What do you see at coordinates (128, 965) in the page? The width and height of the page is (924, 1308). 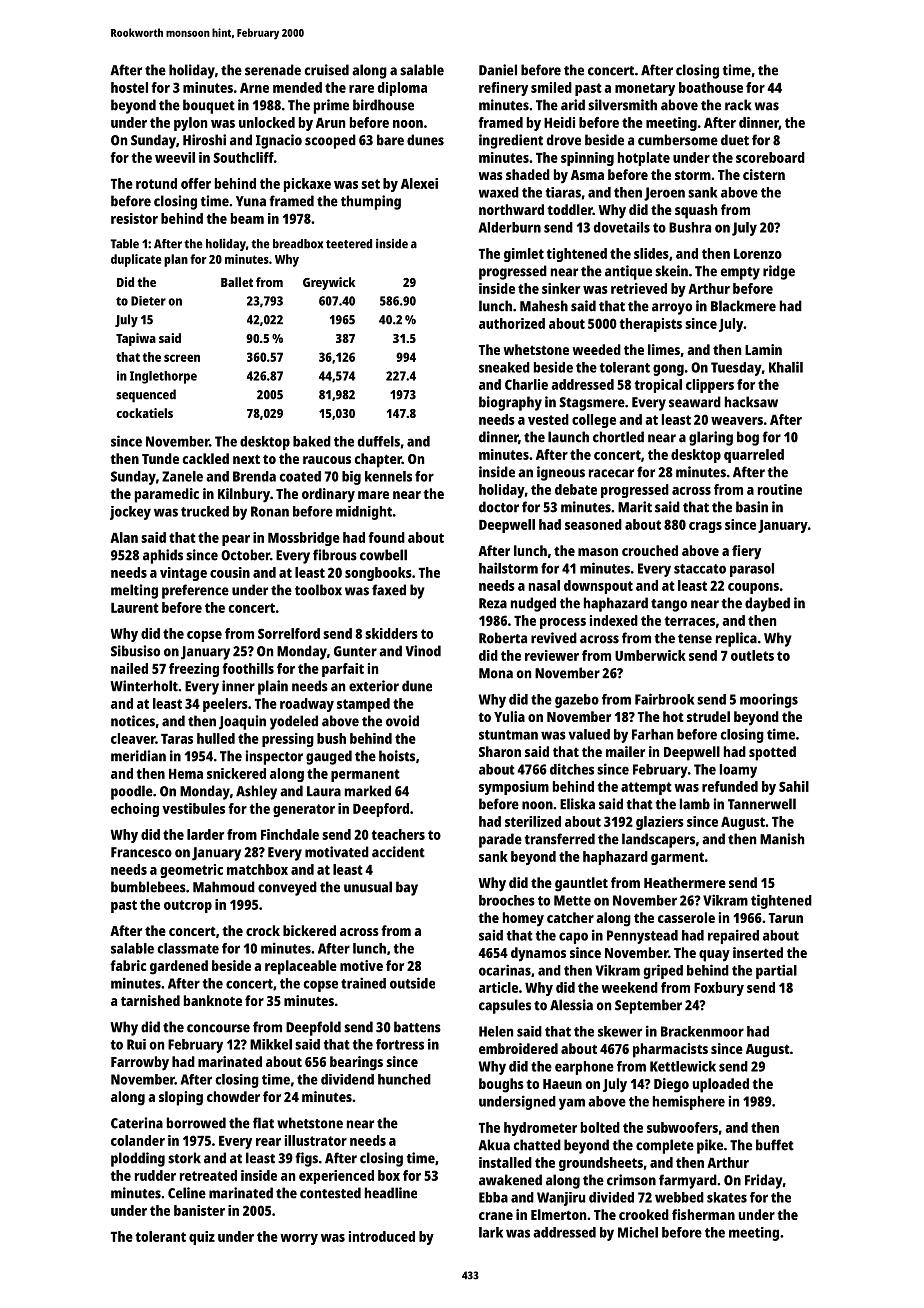 I see `fabric` at bounding box center [128, 965].
